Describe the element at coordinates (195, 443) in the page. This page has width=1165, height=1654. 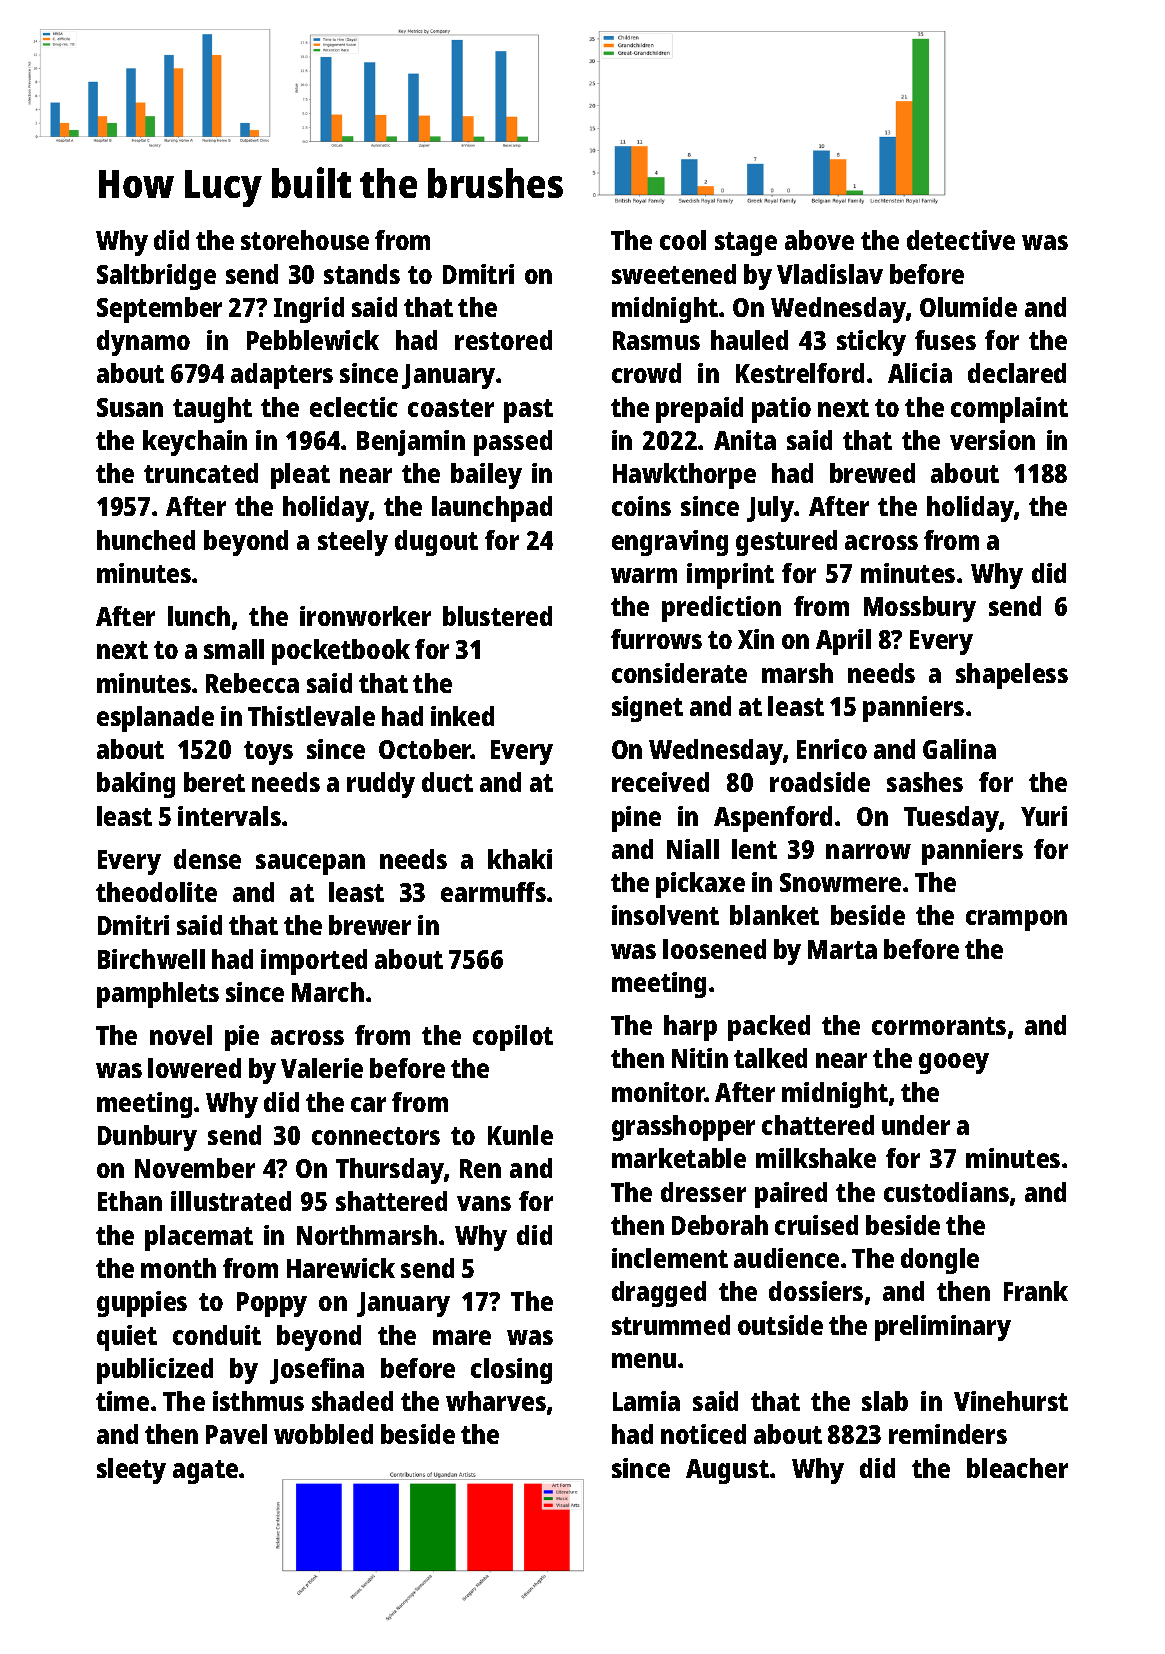
I see `keychain` at that location.
